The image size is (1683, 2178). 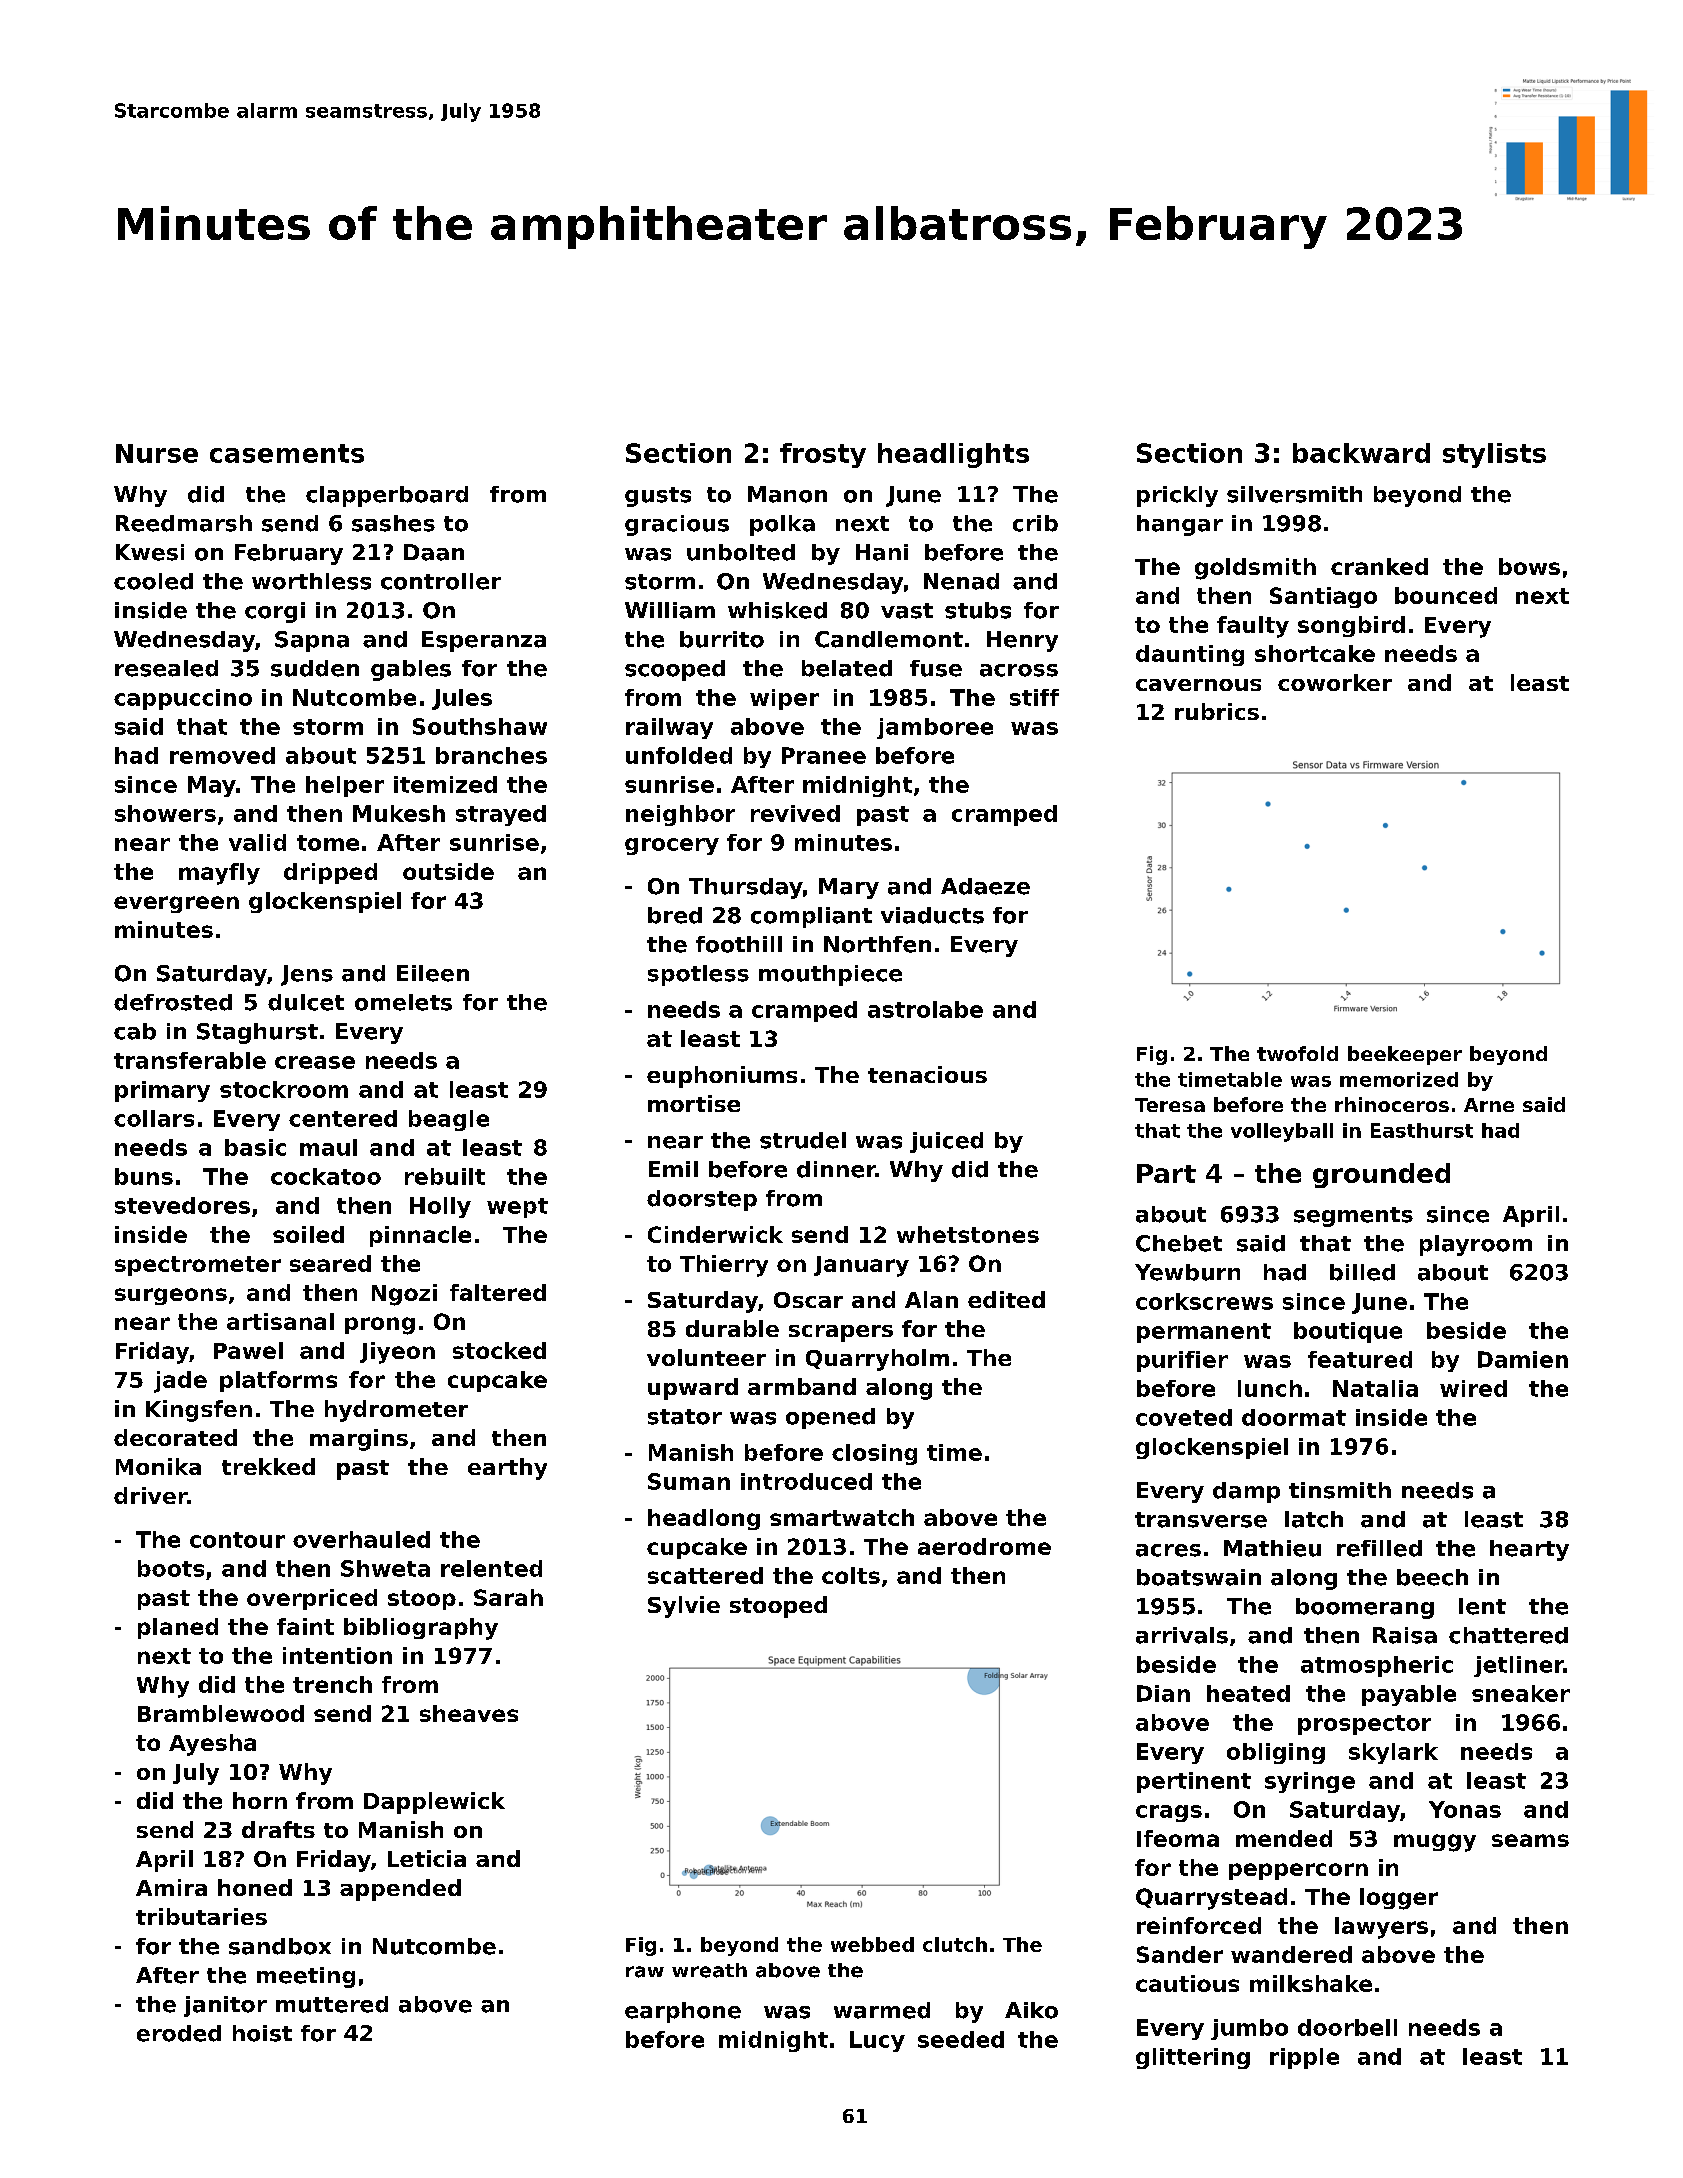 What do you see at coordinates (315, 1062) in the document?
I see `crease` at bounding box center [315, 1062].
